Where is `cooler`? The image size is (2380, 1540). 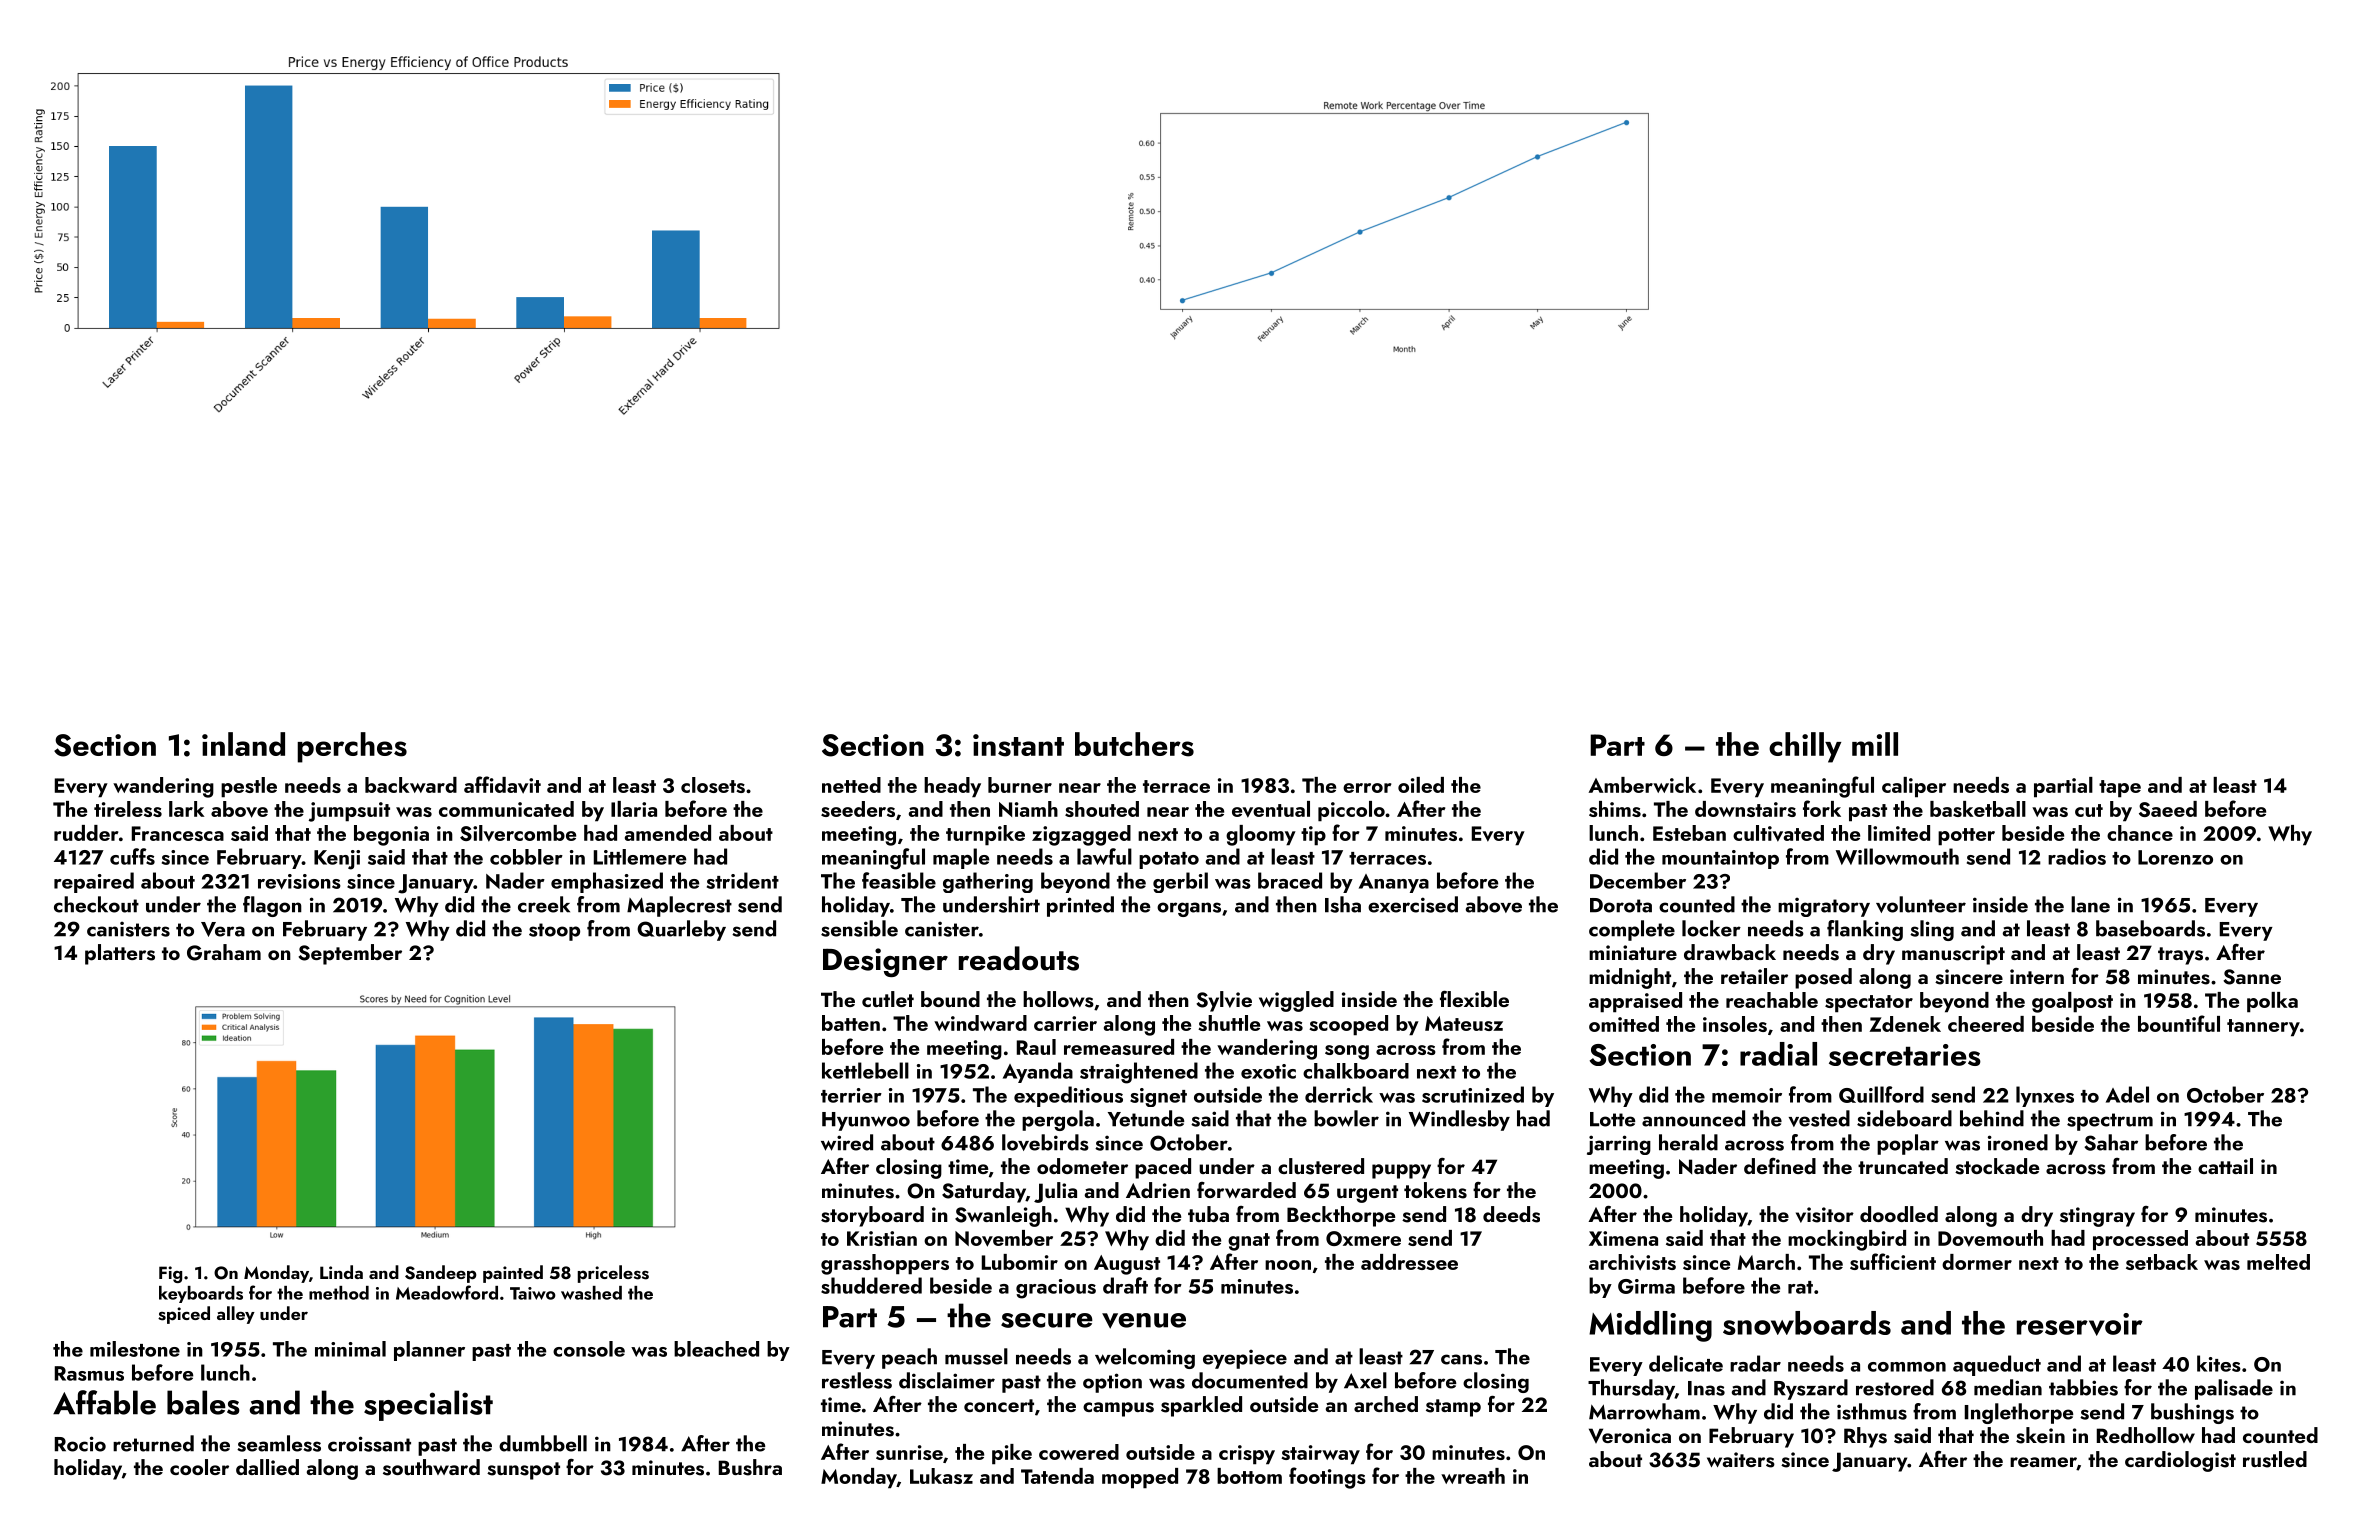 cooler is located at coordinates (199, 1467).
